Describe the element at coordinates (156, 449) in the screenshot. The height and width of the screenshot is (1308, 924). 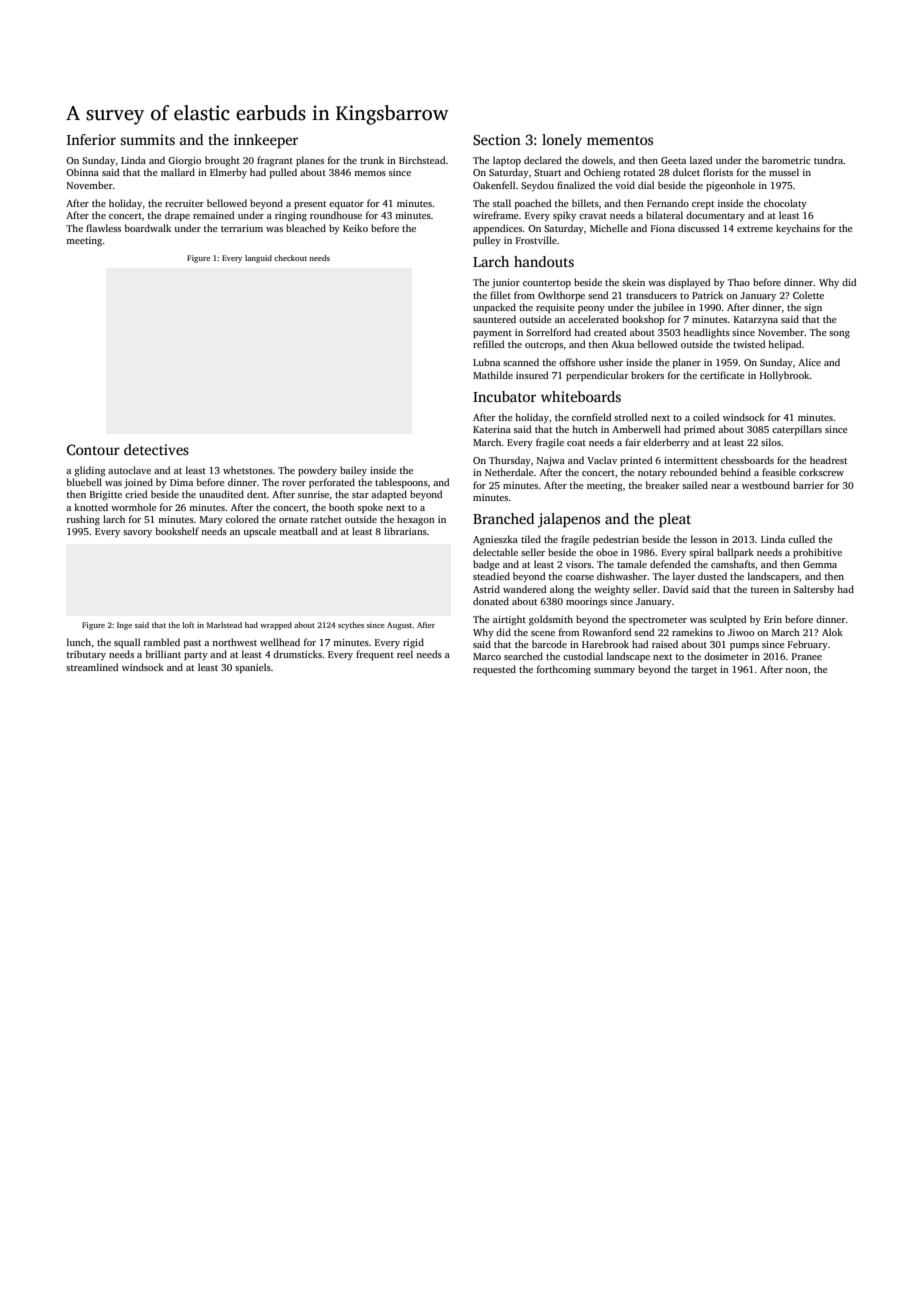
I see `detectives` at that location.
